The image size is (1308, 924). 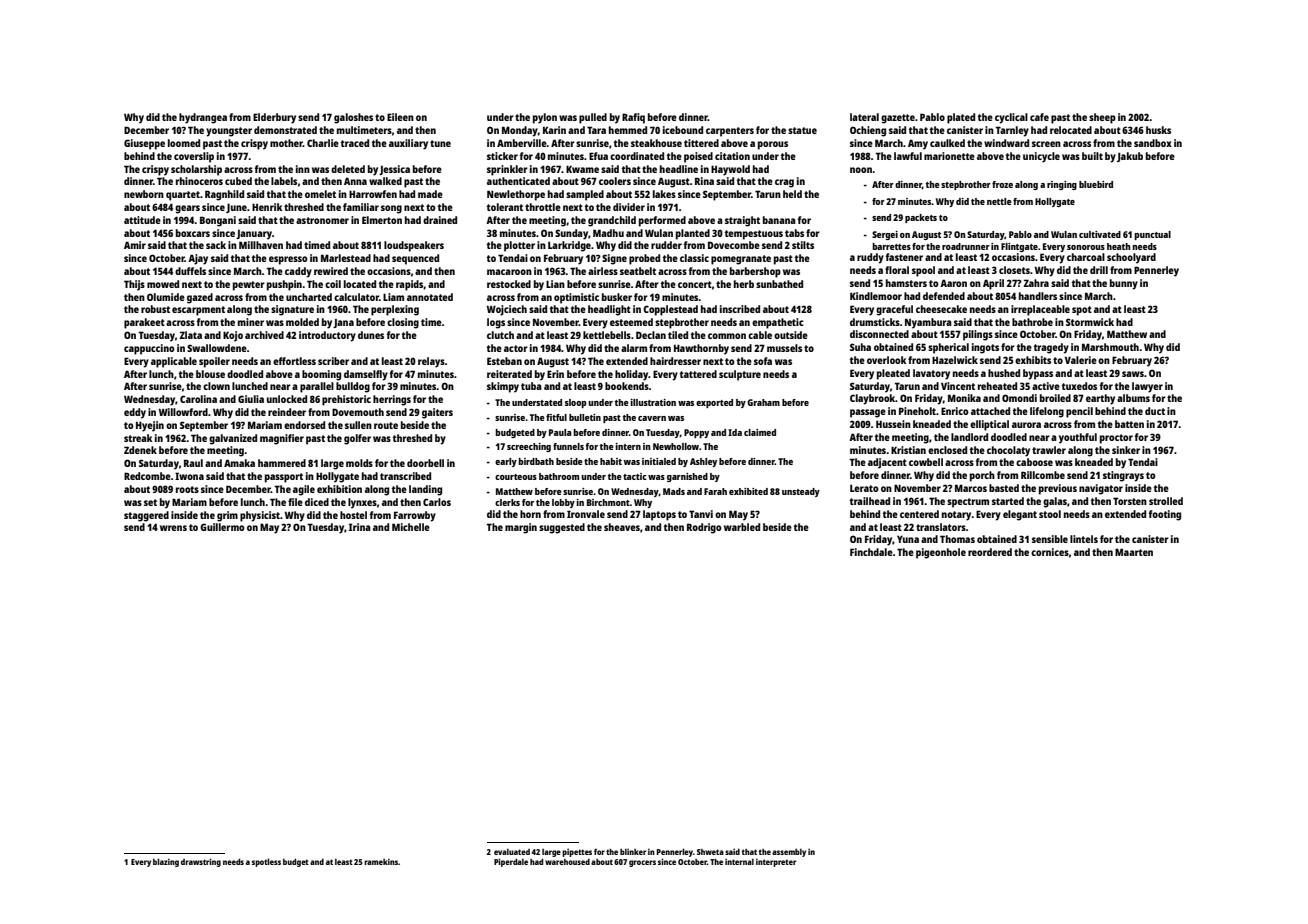 I want to click on margin, so click(x=521, y=528).
